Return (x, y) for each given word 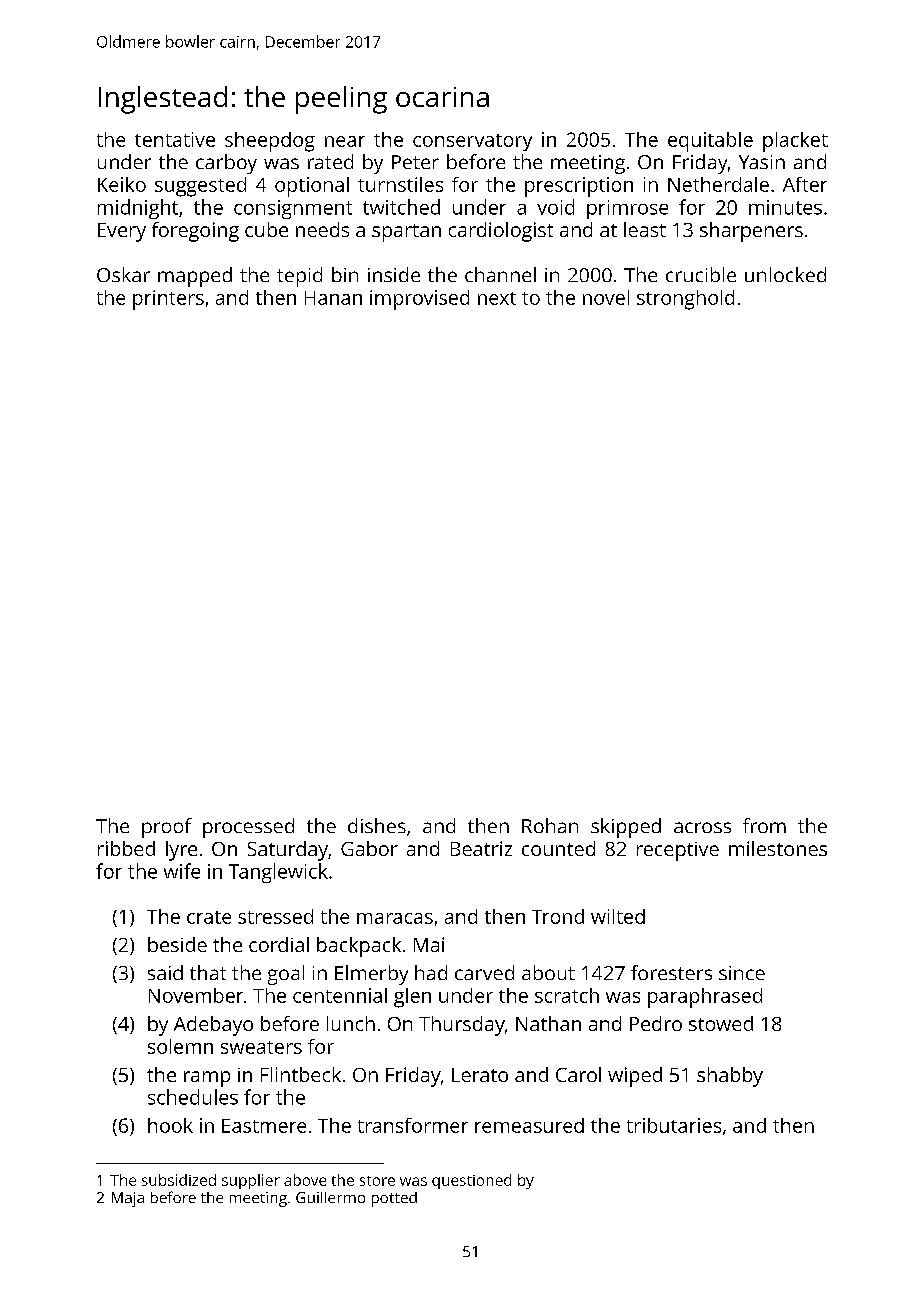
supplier (251, 1181)
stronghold (685, 300)
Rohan (550, 825)
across (702, 827)
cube (266, 229)
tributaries (674, 1125)
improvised (419, 300)
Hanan (333, 298)
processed (248, 828)
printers (168, 300)
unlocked (785, 274)
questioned (471, 1181)
